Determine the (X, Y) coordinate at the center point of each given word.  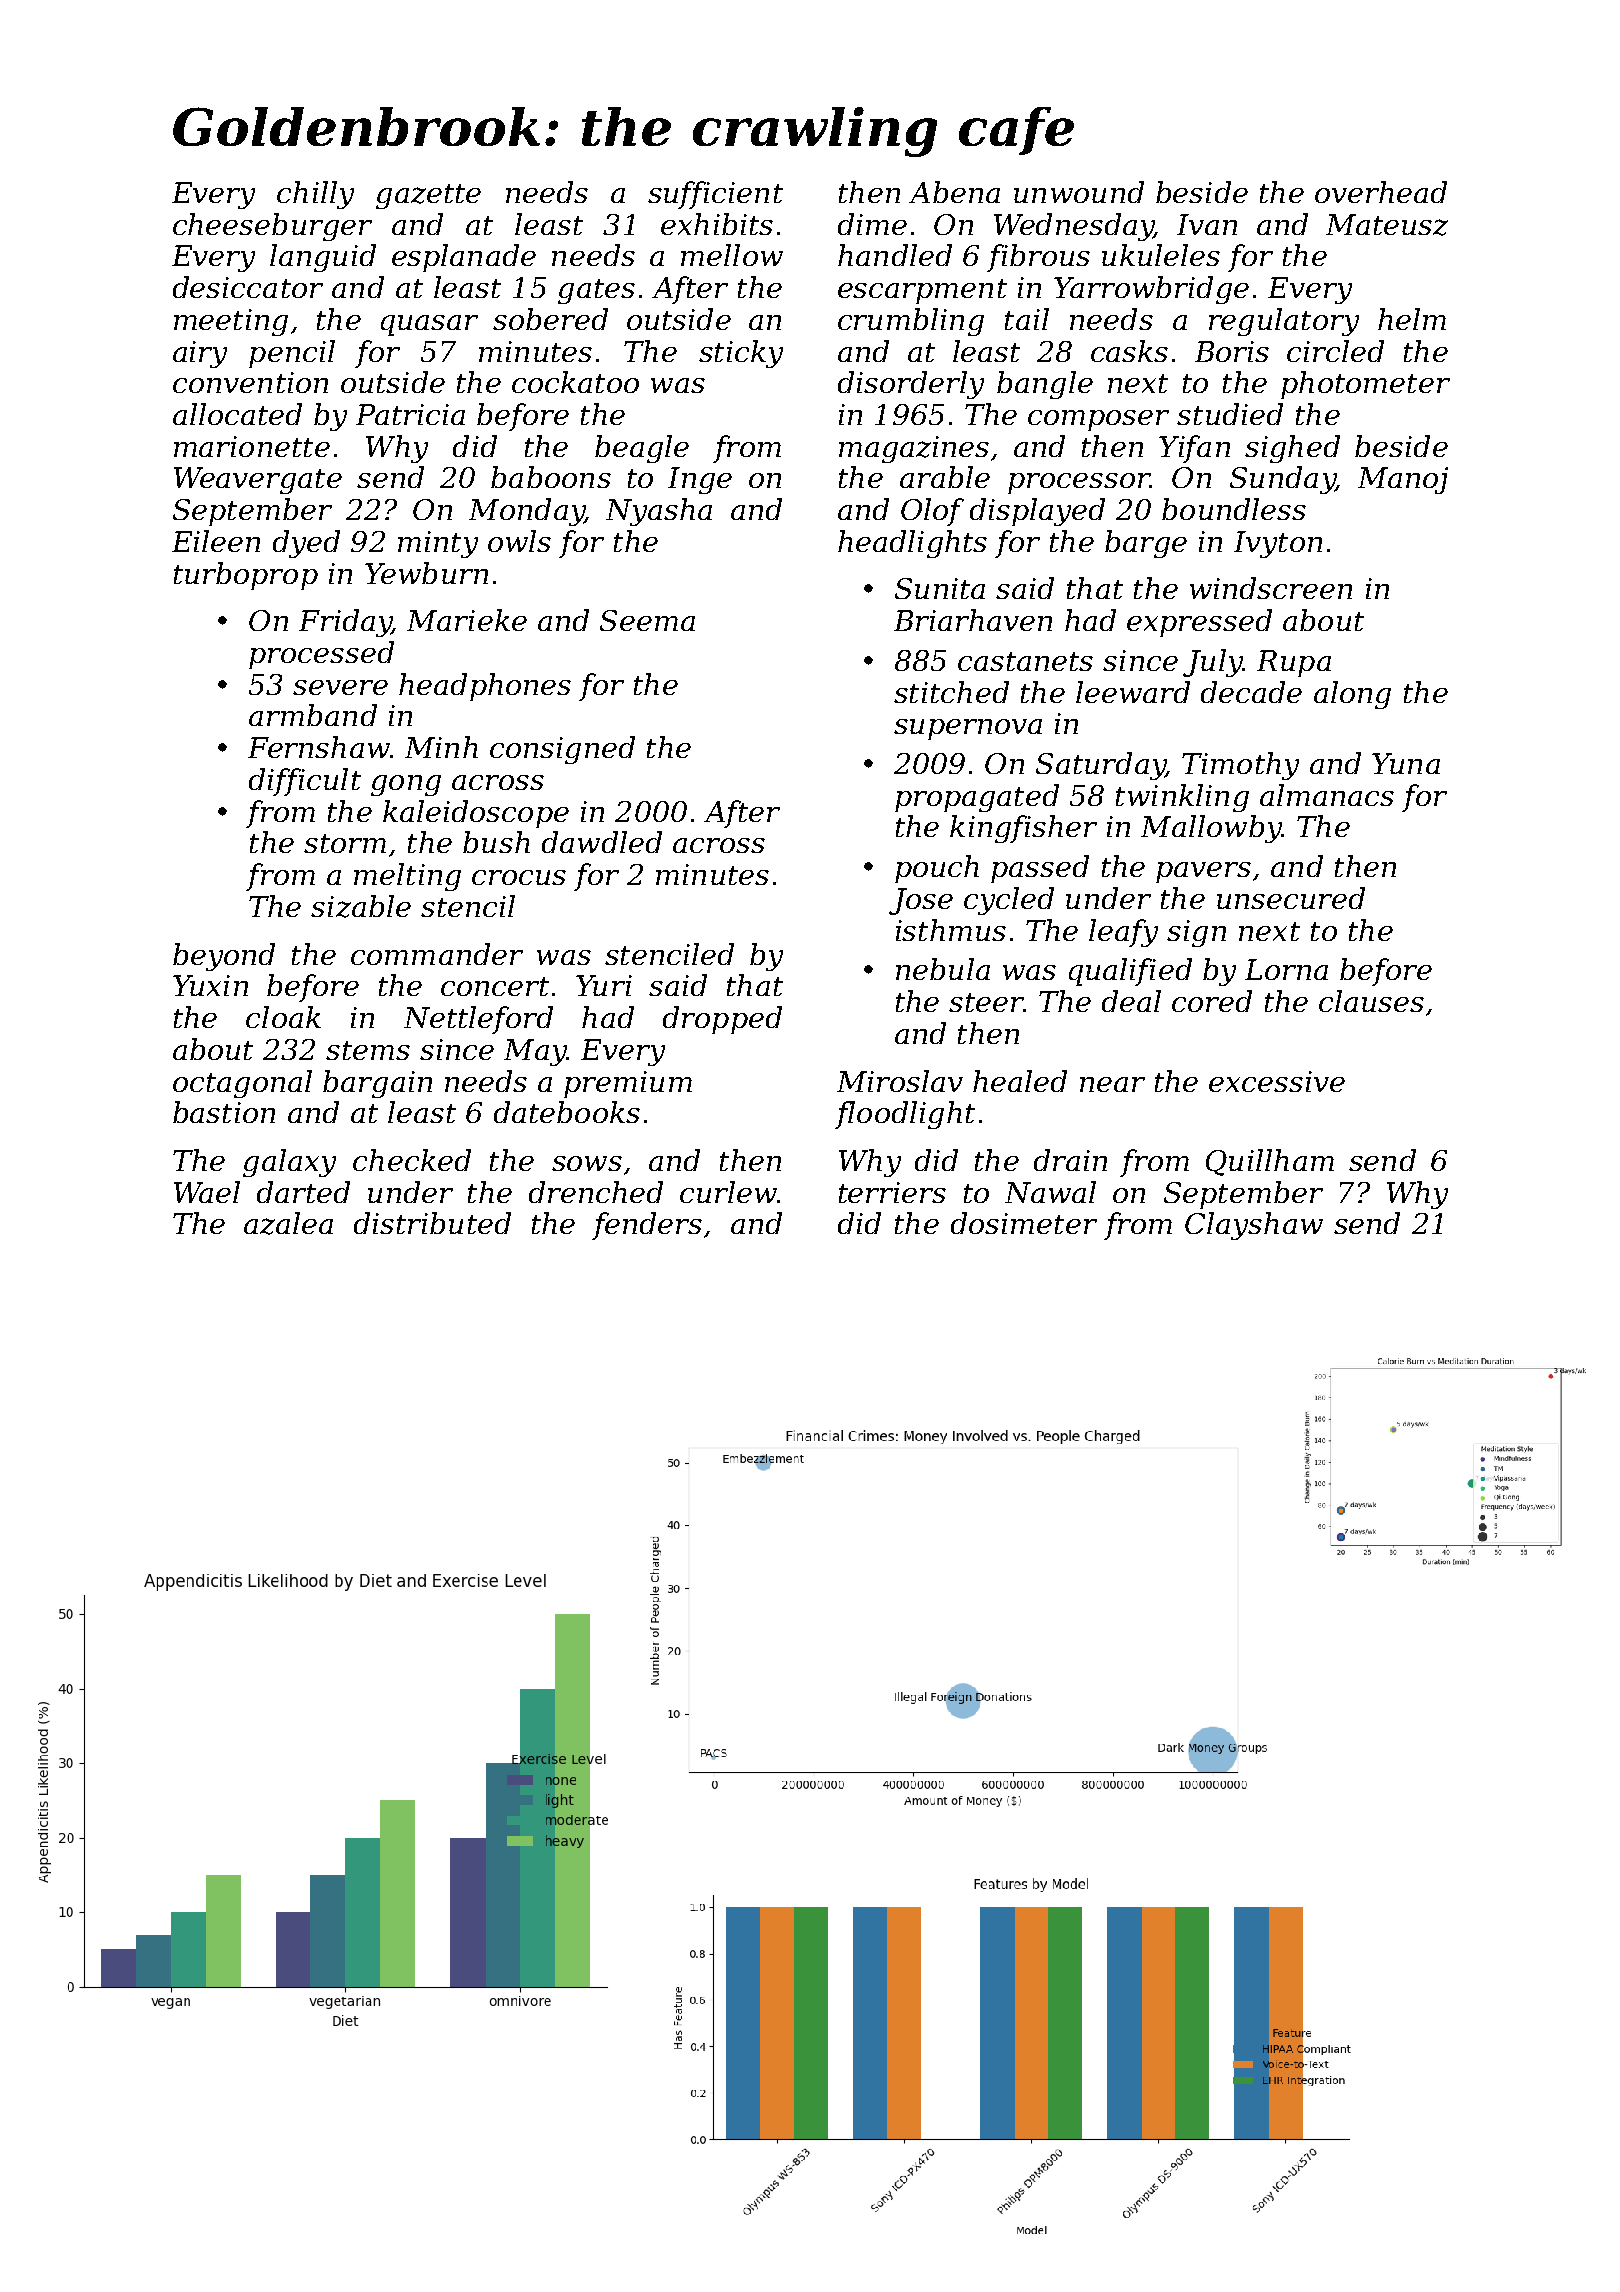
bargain (377, 1084)
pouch (937, 869)
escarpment (922, 291)
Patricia (410, 414)
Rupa (1294, 663)
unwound (1079, 192)
